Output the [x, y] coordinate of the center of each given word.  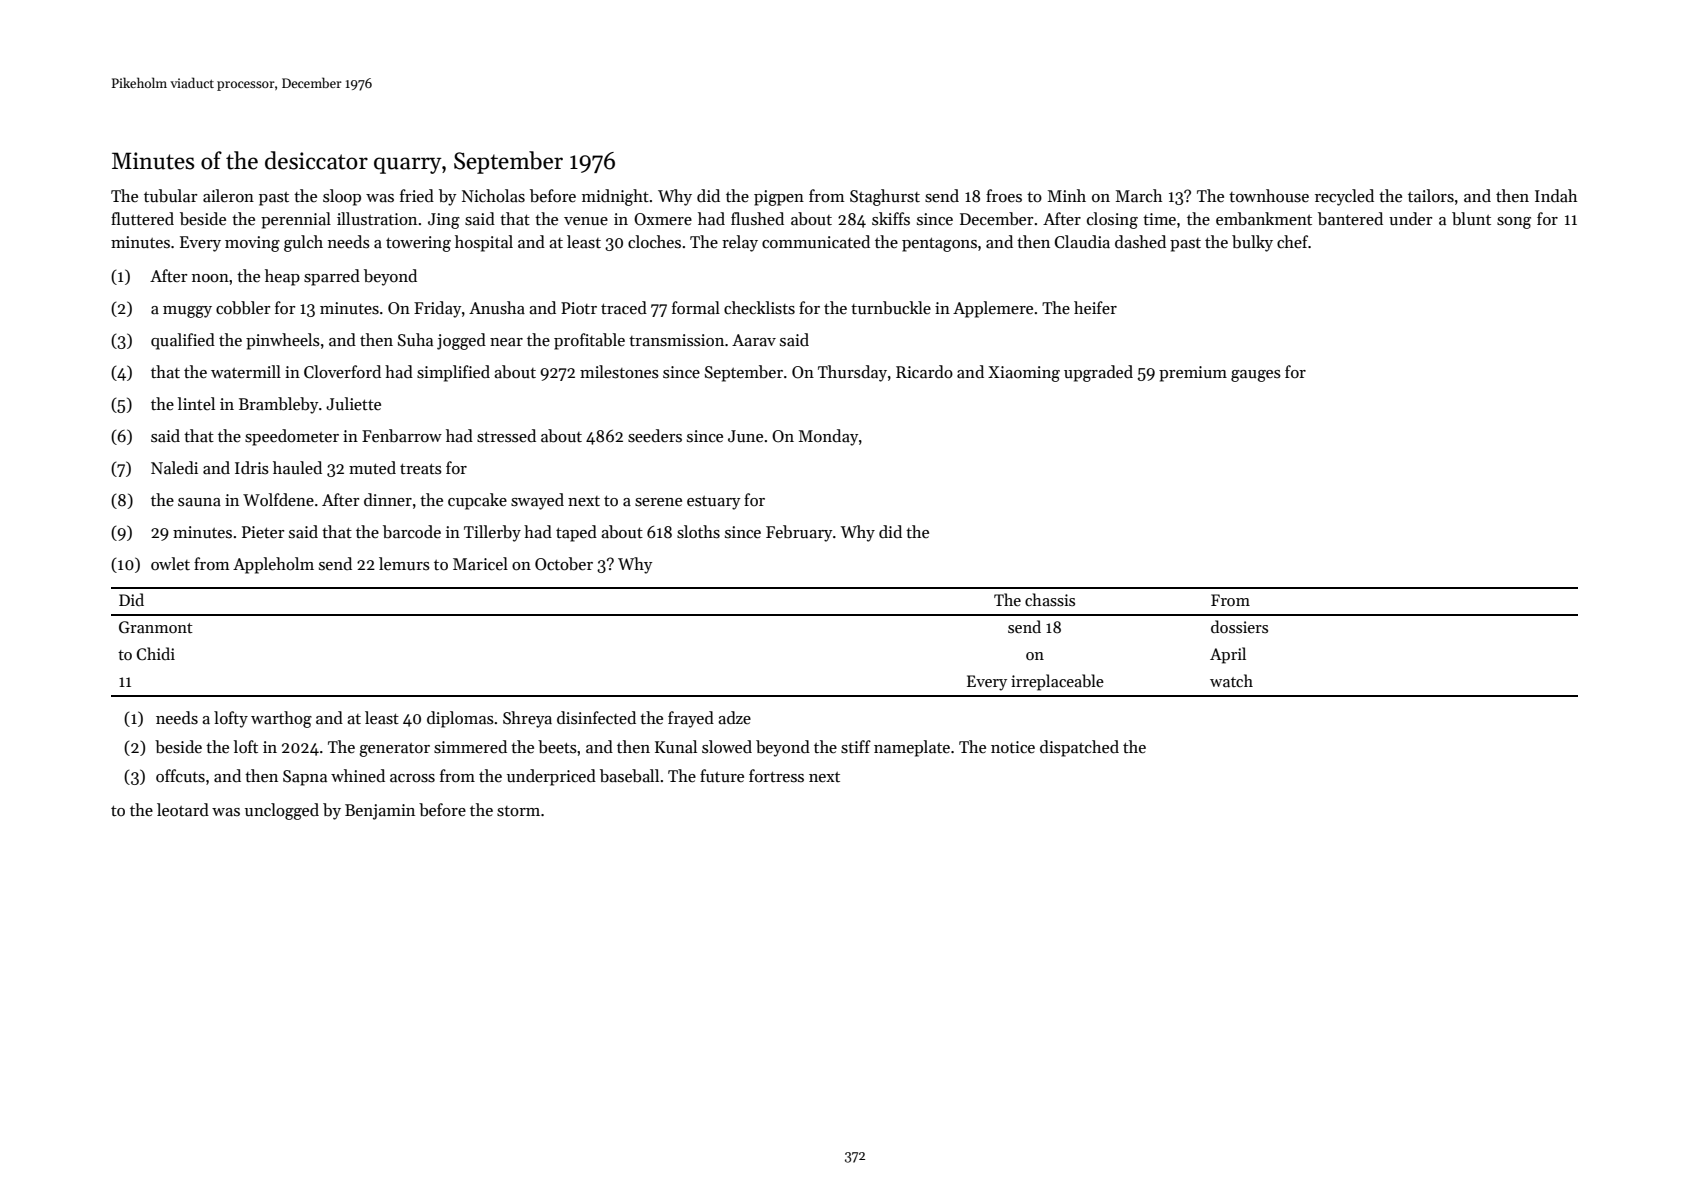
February [799, 533]
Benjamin [380, 812]
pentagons [939, 244]
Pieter [263, 532]
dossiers [1239, 626]
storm [518, 811]
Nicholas [493, 196]
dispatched [1079, 748]
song [1514, 223]
